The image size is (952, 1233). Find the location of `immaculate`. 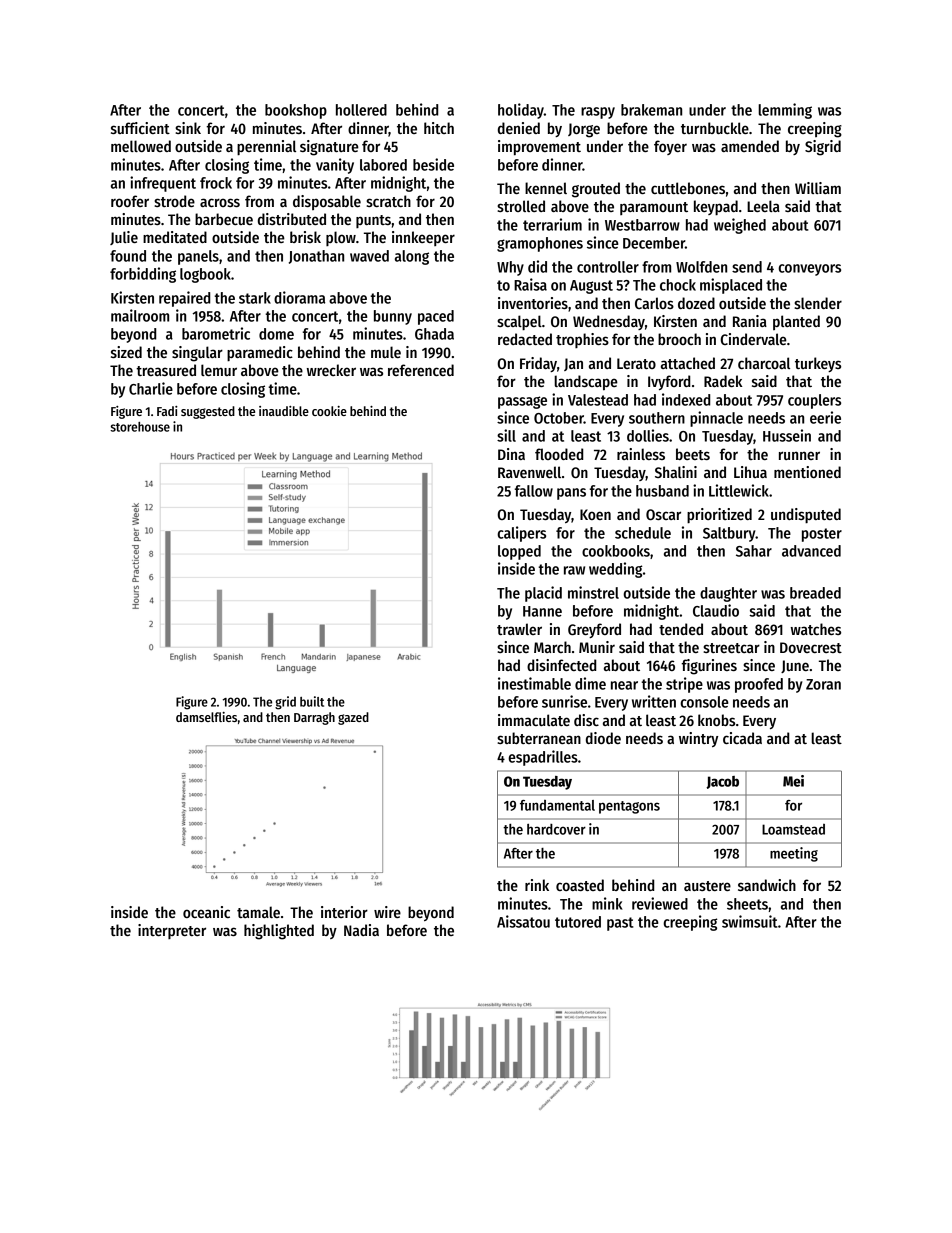

immaculate is located at coordinates (534, 720).
